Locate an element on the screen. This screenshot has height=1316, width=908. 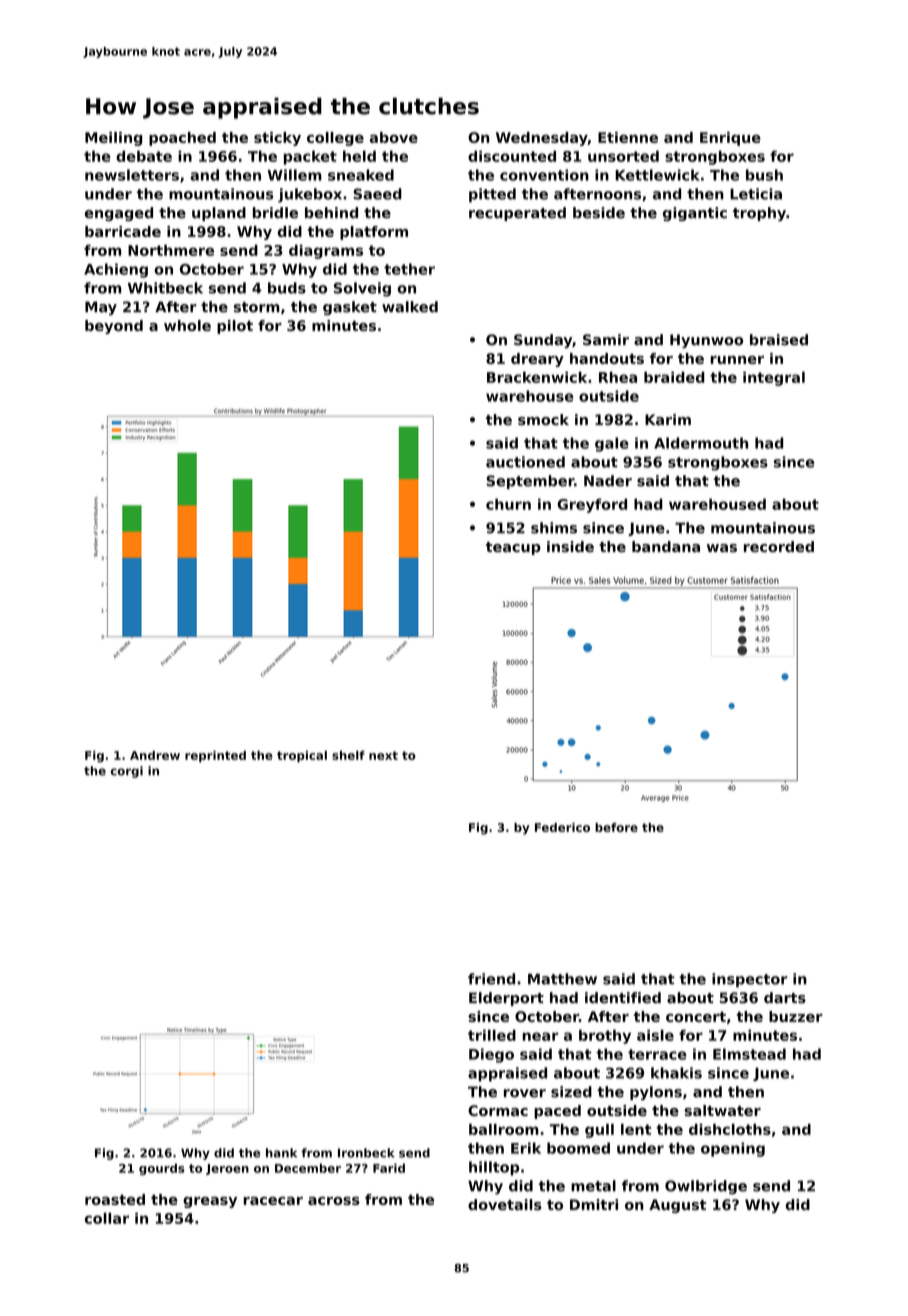
collar is located at coordinates (107, 1218).
